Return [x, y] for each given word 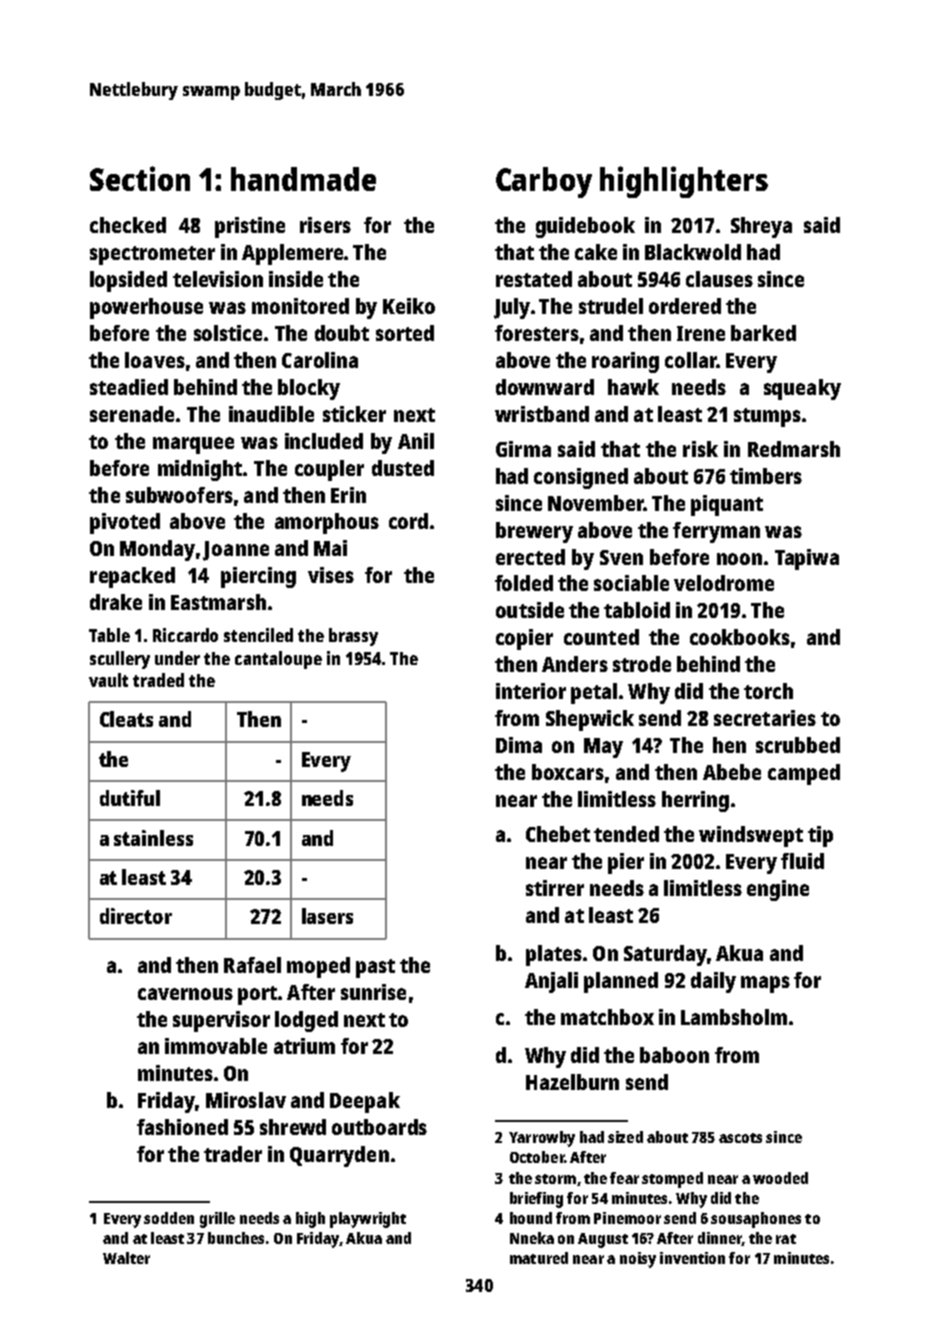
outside [530, 610]
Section [140, 178]
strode [642, 664]
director [136, 916]
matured [539, 1258]
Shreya [761, 227]
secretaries [765, 718]
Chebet [558, 834]
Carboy [544, 182]
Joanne [236, 551]
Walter [126, 1258]
